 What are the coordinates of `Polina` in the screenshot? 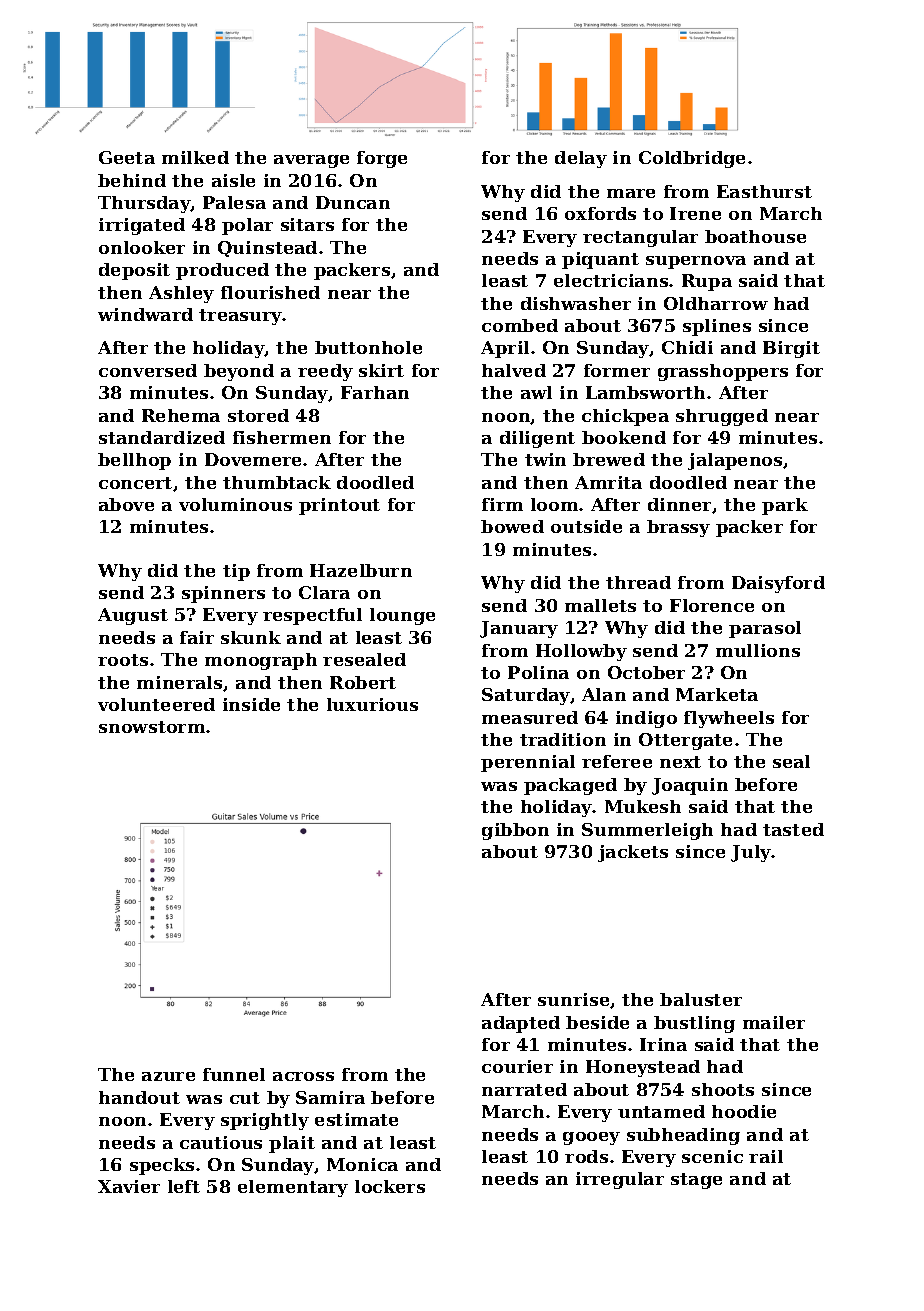 It's located at (538, 672).
